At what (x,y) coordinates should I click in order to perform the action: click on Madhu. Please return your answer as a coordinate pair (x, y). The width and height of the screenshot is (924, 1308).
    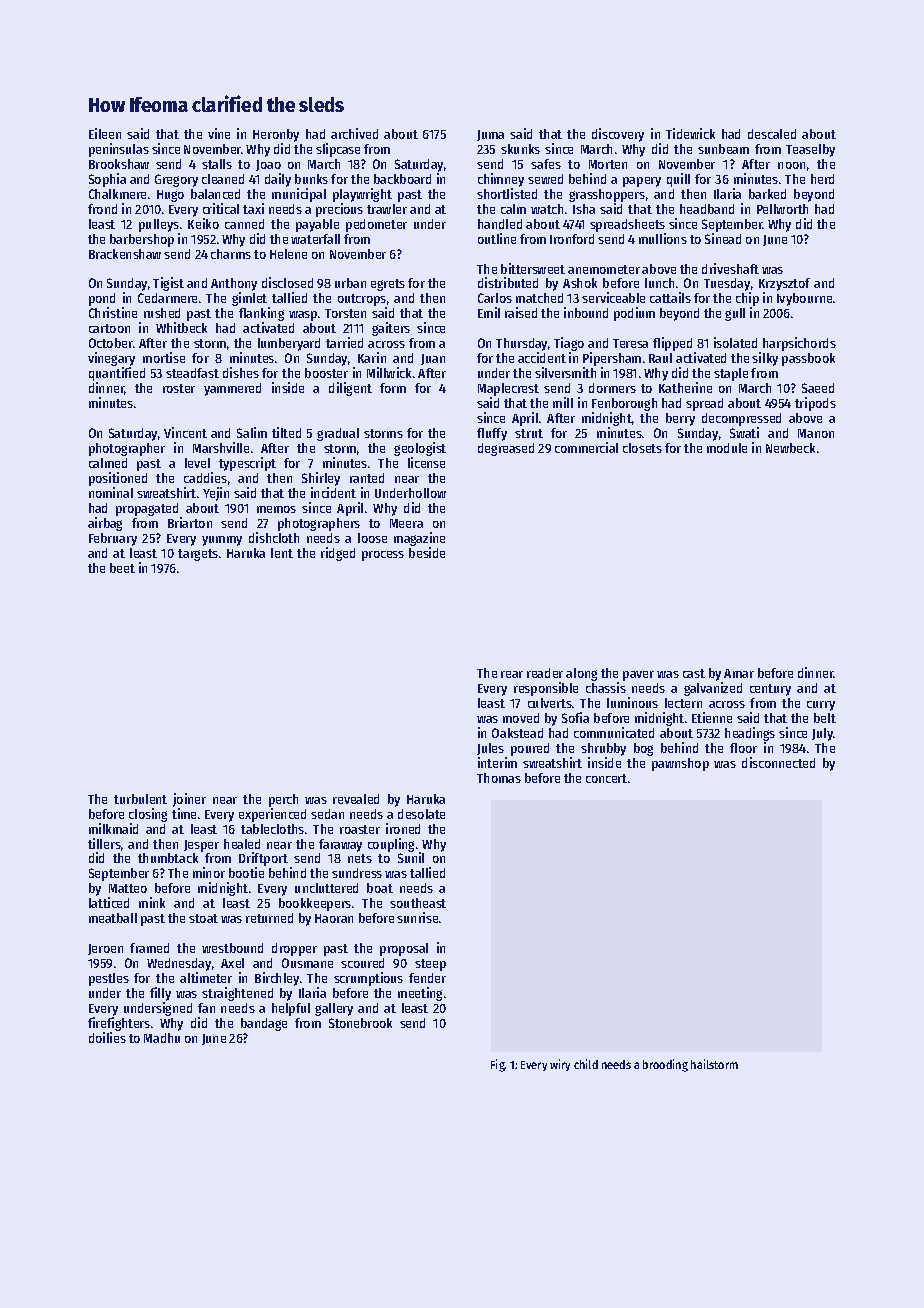
    Looking at the image, I should click on (162, 1038).
